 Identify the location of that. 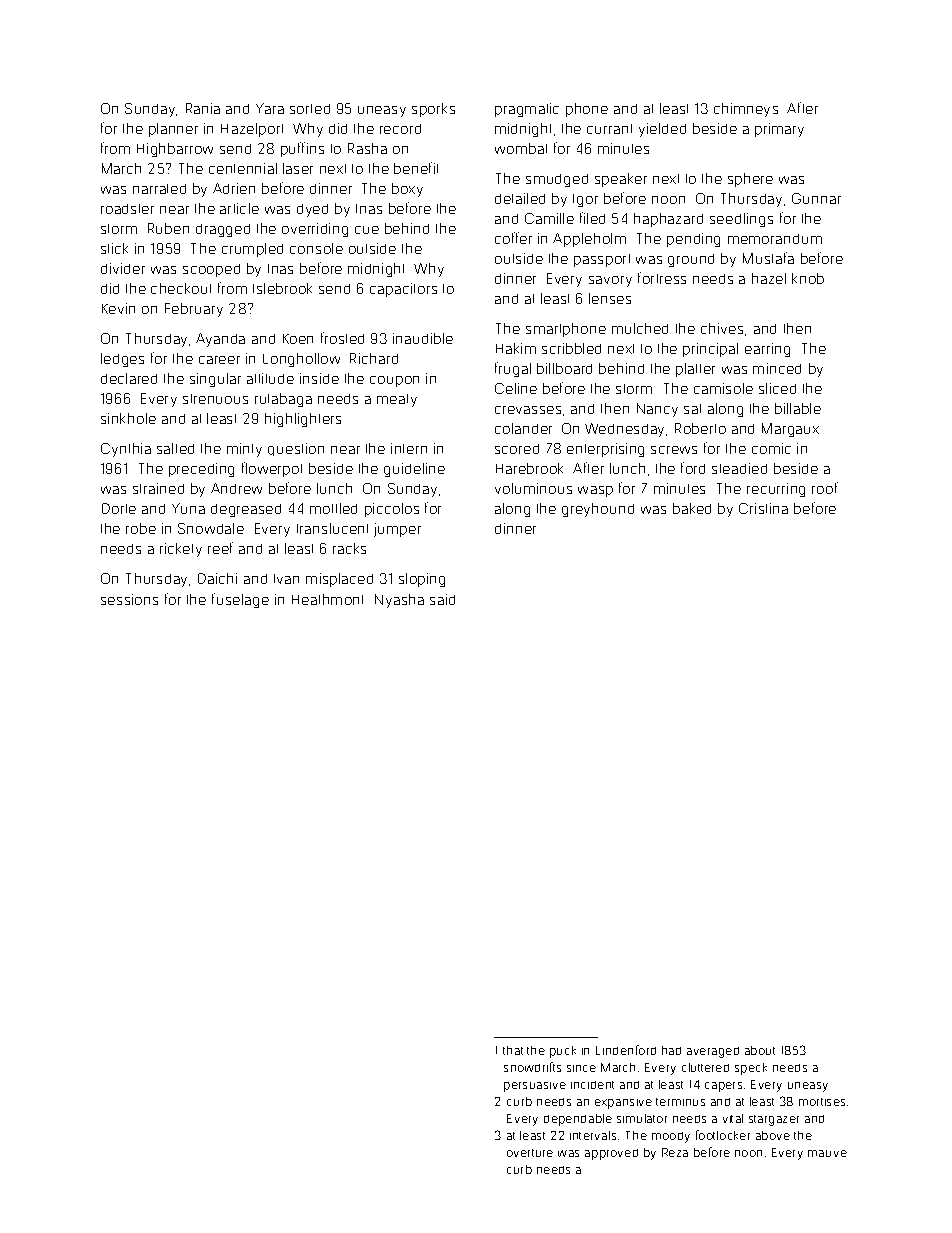
(513, 1050).
